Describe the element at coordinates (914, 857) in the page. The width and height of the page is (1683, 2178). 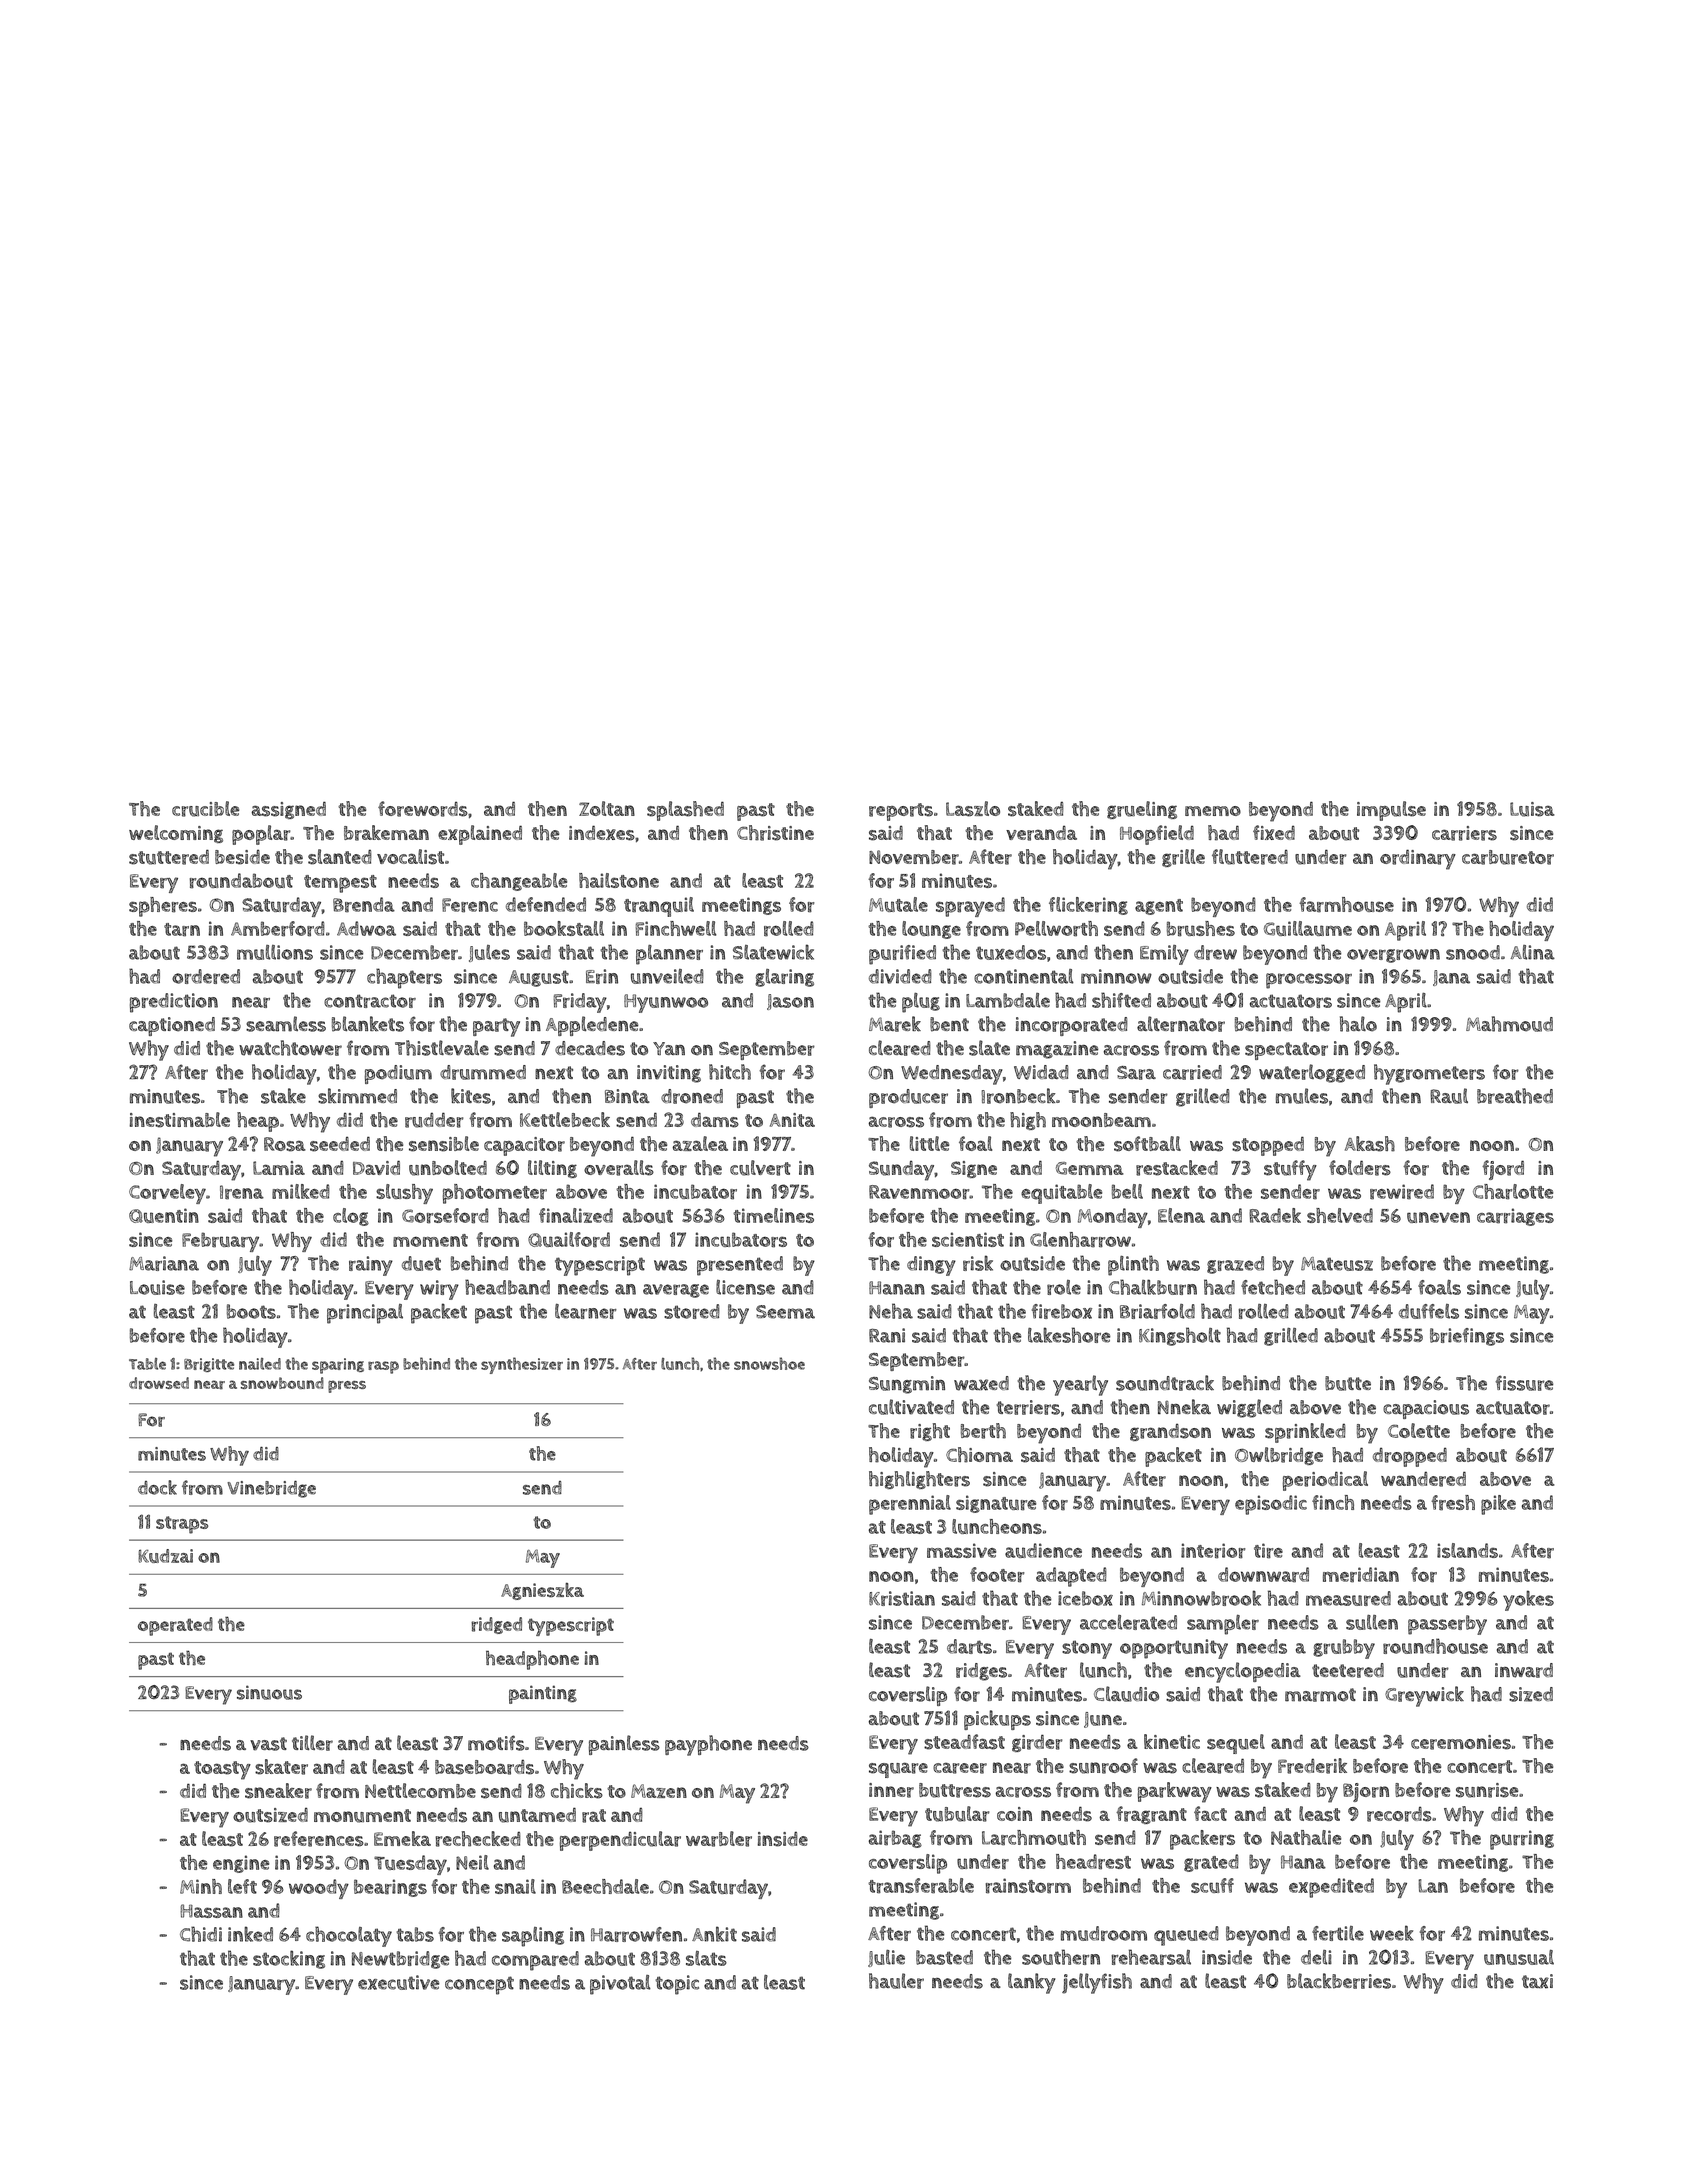
I see `November` at that location.
